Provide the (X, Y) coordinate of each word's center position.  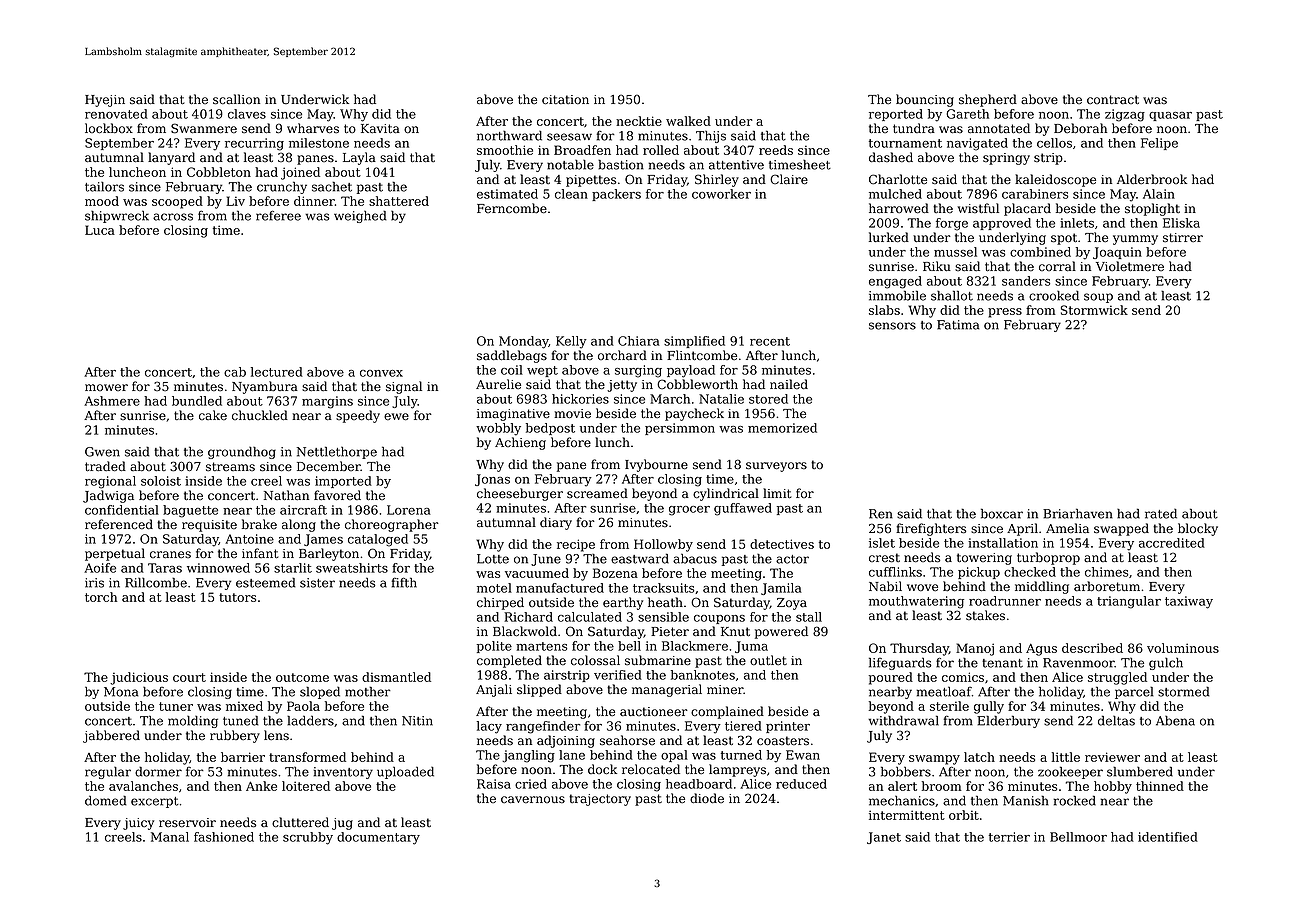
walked (688, 121)
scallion (236, 99)
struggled (1117, 678)
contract (1113, 100)
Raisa (494, 784)
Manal (170, 837)
